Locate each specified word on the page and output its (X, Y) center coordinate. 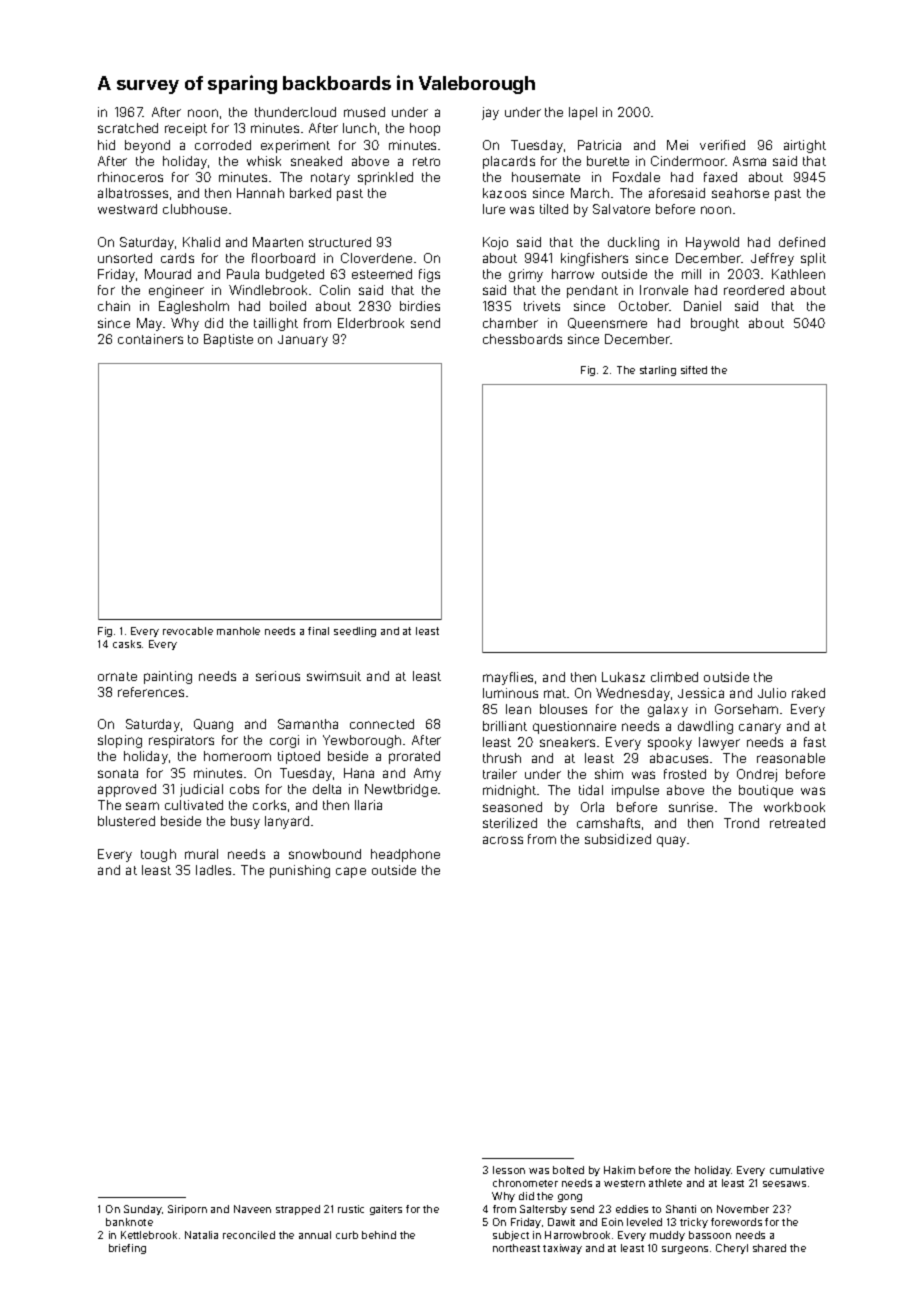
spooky (670, 743)
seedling (355, 632)
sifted (694, 370)
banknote (129, 1222)
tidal (591, 790)
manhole (238, 631)
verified (722, 145)
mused (364, 112)
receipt (186, 129)
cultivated (194, 805)
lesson (509, 1170)
